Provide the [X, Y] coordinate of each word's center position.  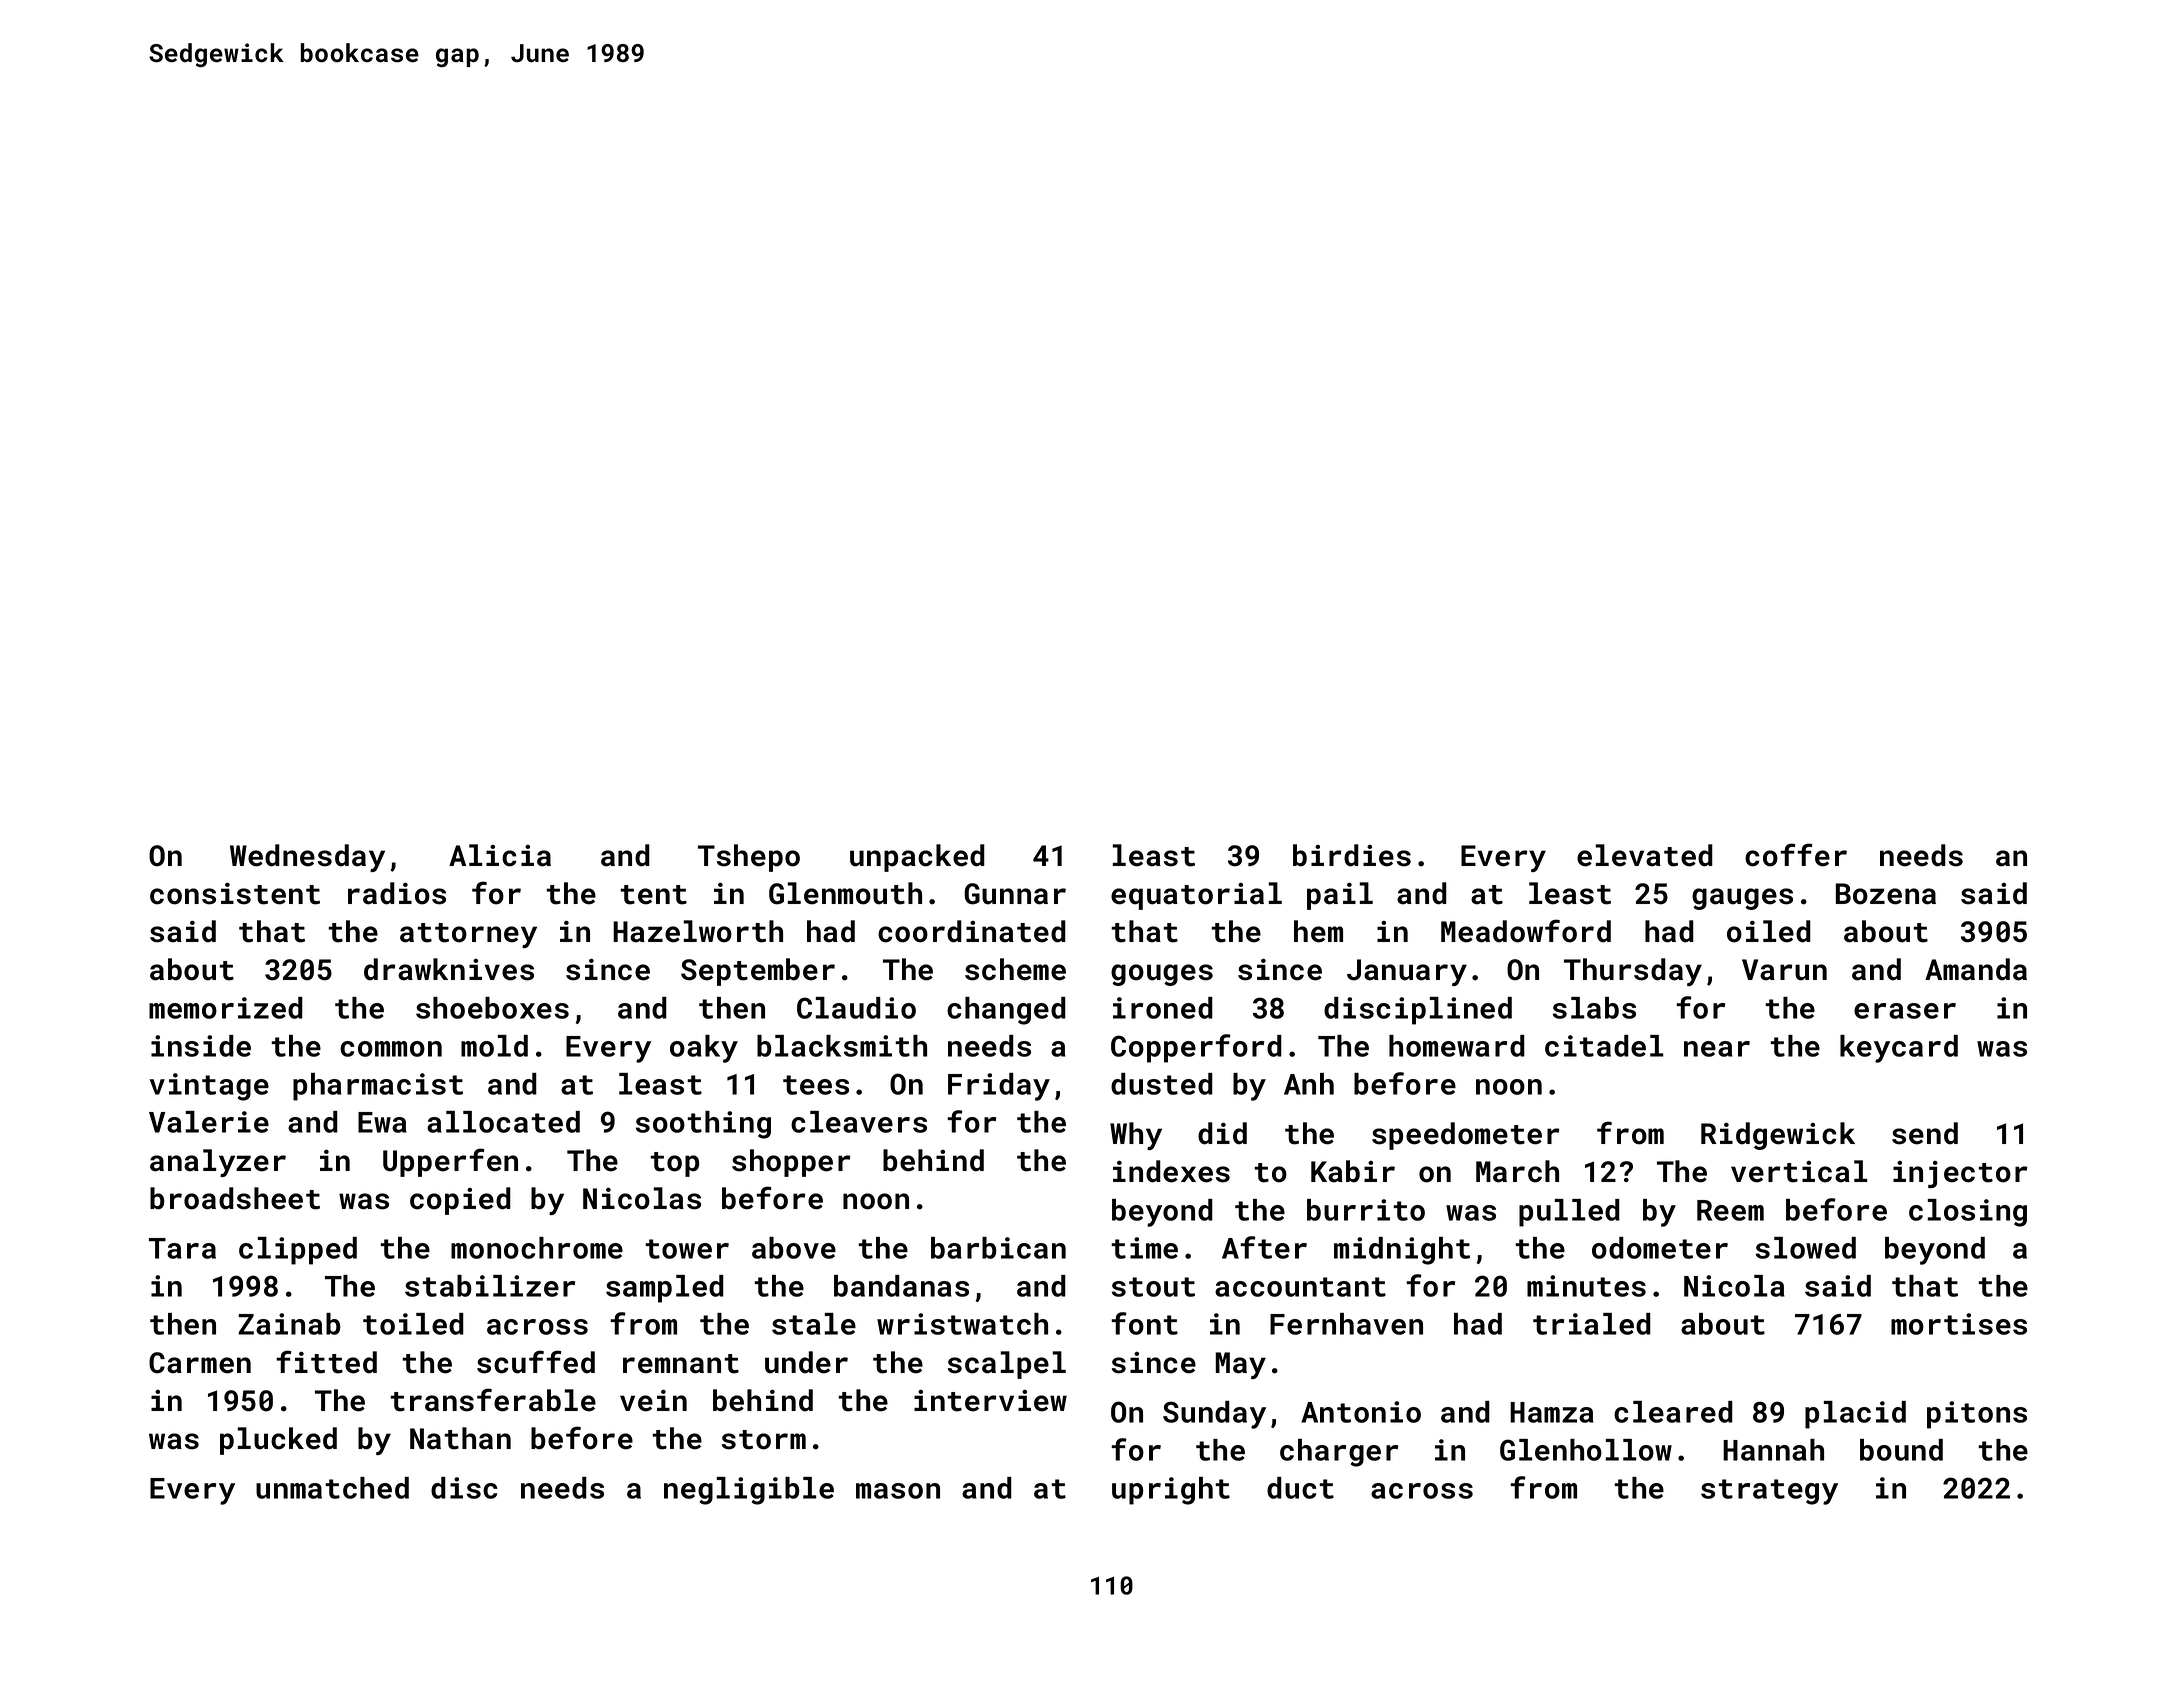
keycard [1899, 1049]
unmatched [332, 1488]
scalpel [1007, 1365]
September [758, 972]
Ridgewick [1778, 1136]
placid [1855, 1415]
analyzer [218, 1163]
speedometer [1465, 1136]
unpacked [917, 858]
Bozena [1886, 894]
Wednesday [307, 858]
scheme [1015, 969]
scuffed [536, 1362]
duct [1300, 1488]
